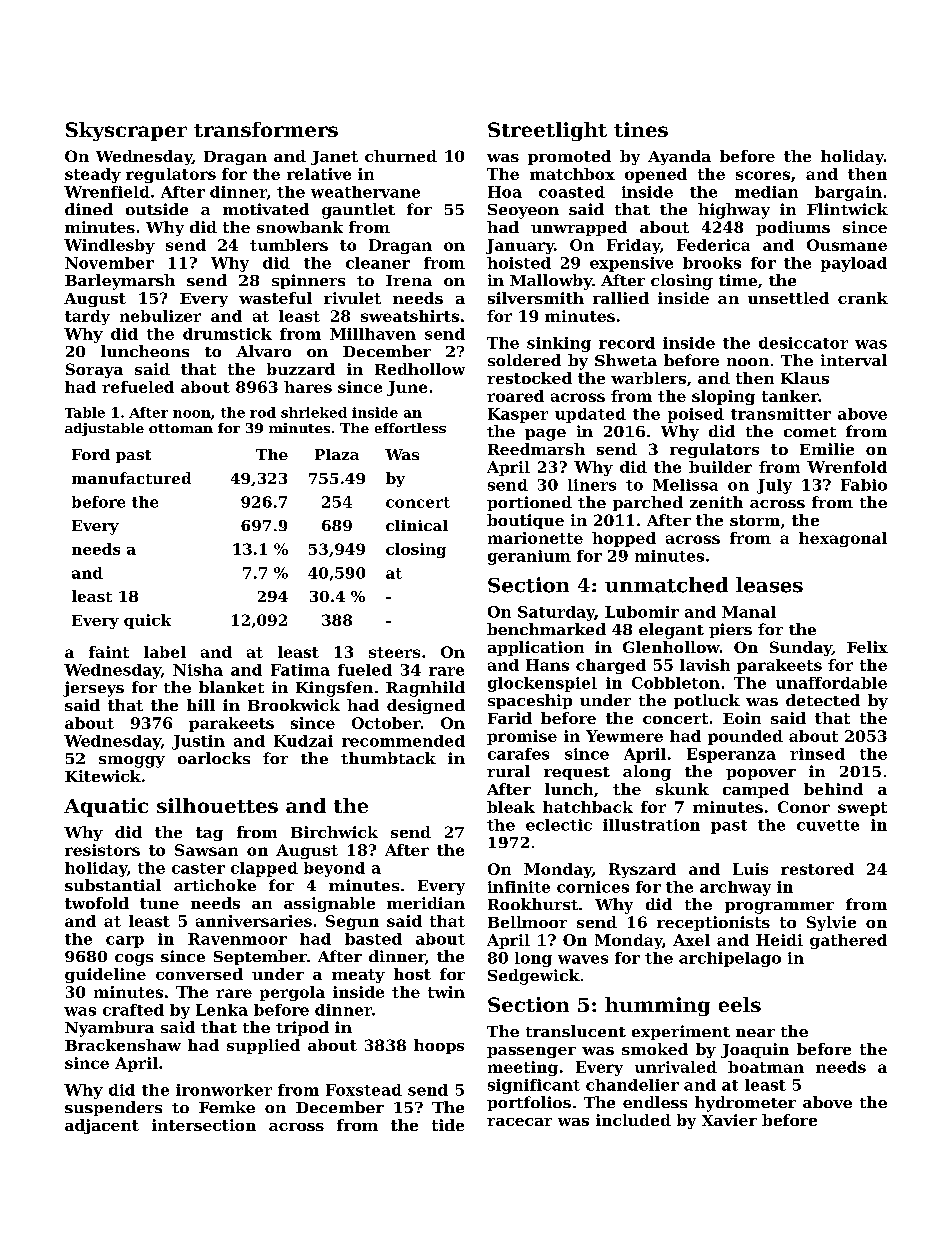 The width and height of the screenshot is (952, 1233). I want to click on tines, so click(641, 129).
